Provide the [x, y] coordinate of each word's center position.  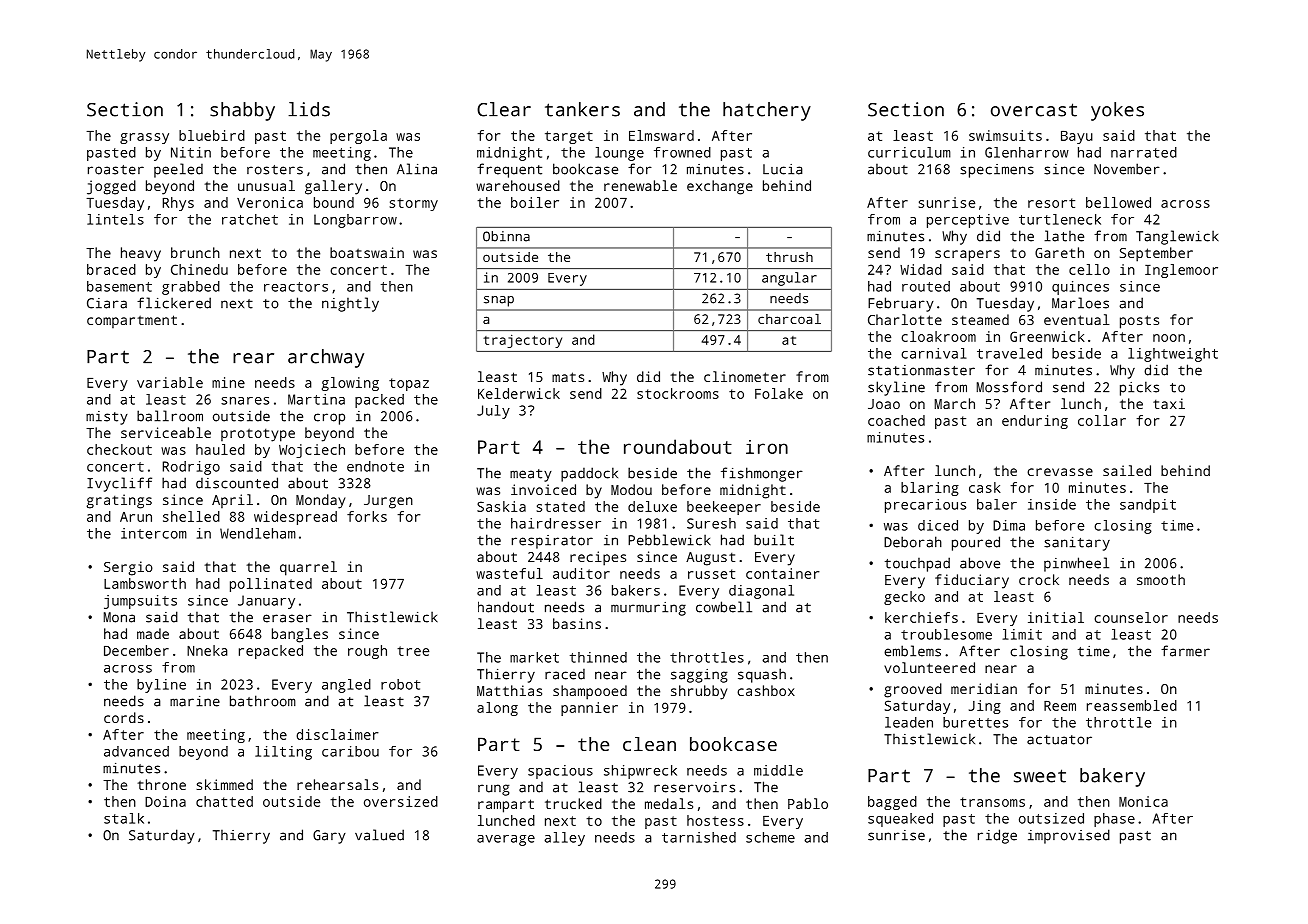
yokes [1117, 111]
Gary [329, 837]
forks [367, 516]
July [493, 412]
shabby [242, 111]
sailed [1127, 470]
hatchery [767, 111]
